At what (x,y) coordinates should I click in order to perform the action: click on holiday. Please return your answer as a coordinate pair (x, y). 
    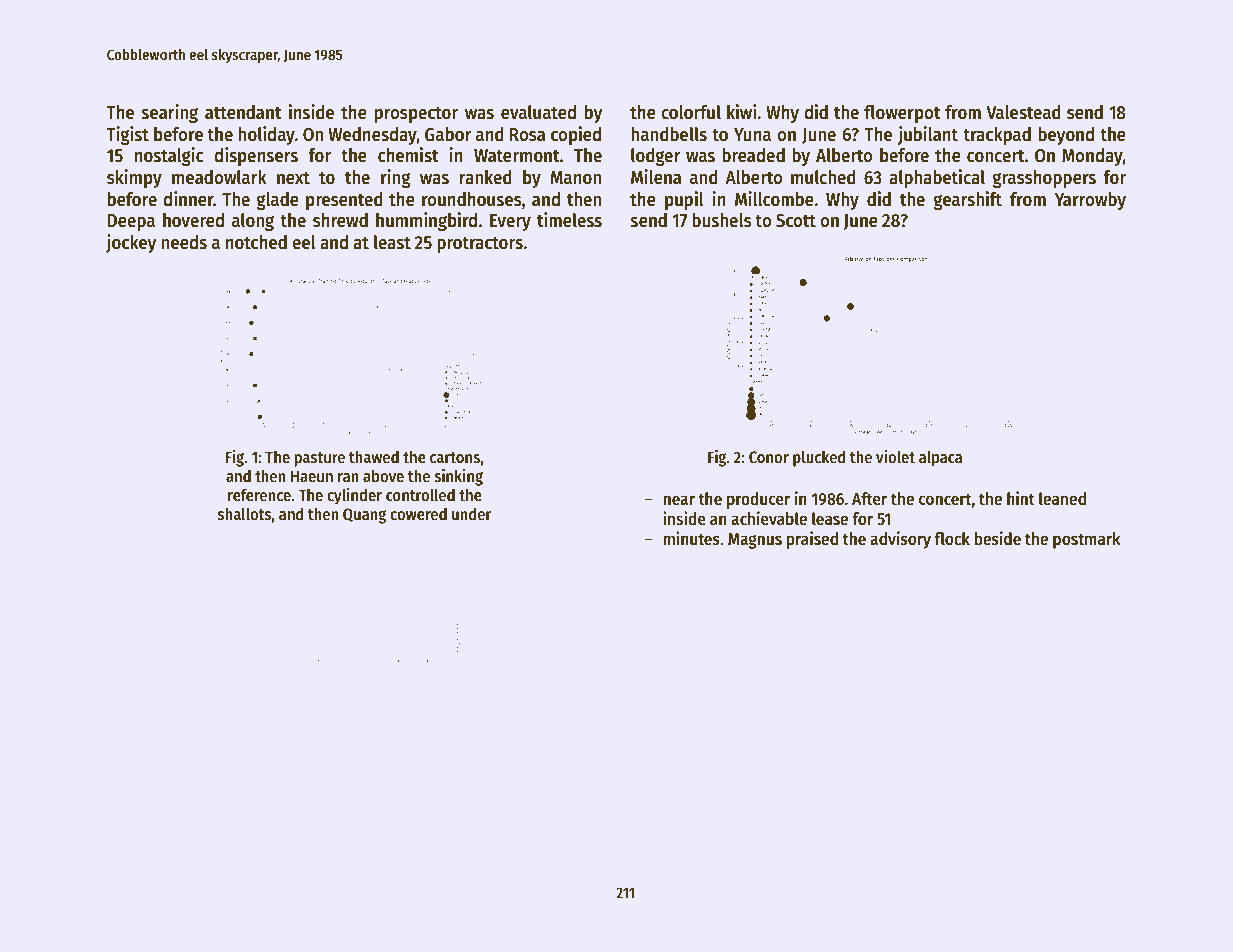
    Looking at the image, I should click on (266, 135).
